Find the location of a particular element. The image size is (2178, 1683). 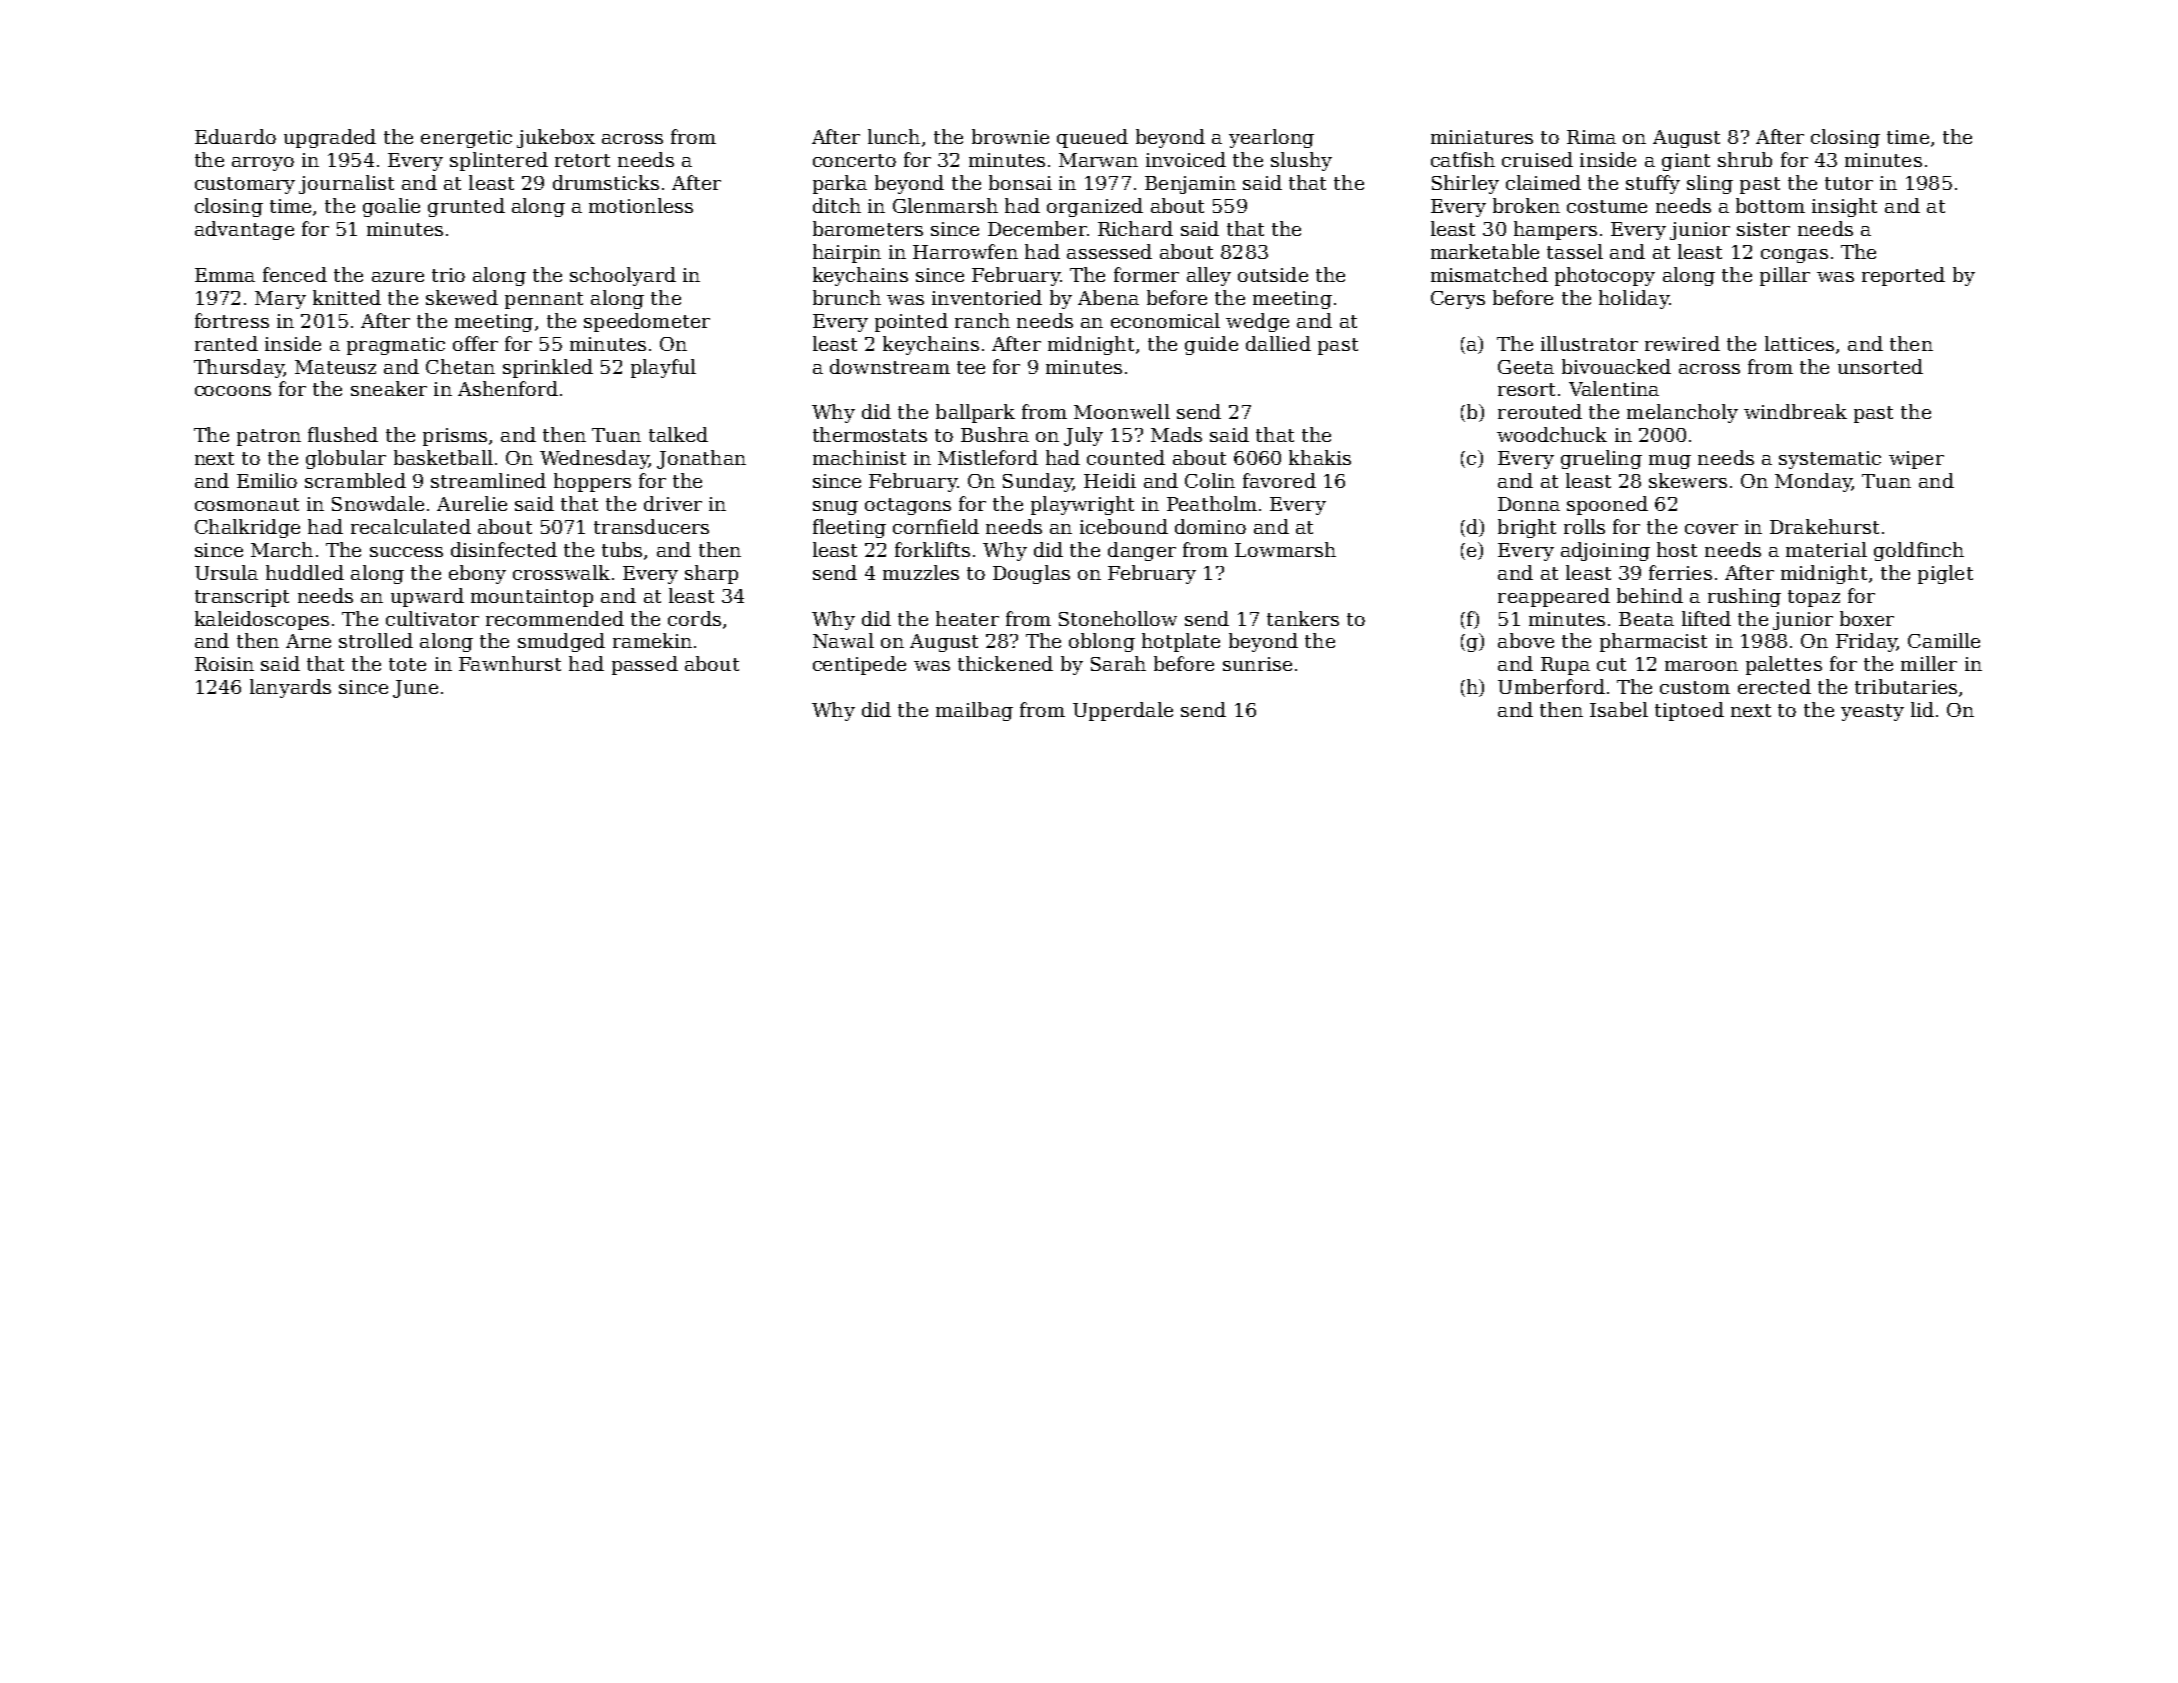

barometers is located at coordinates (868, 228).
